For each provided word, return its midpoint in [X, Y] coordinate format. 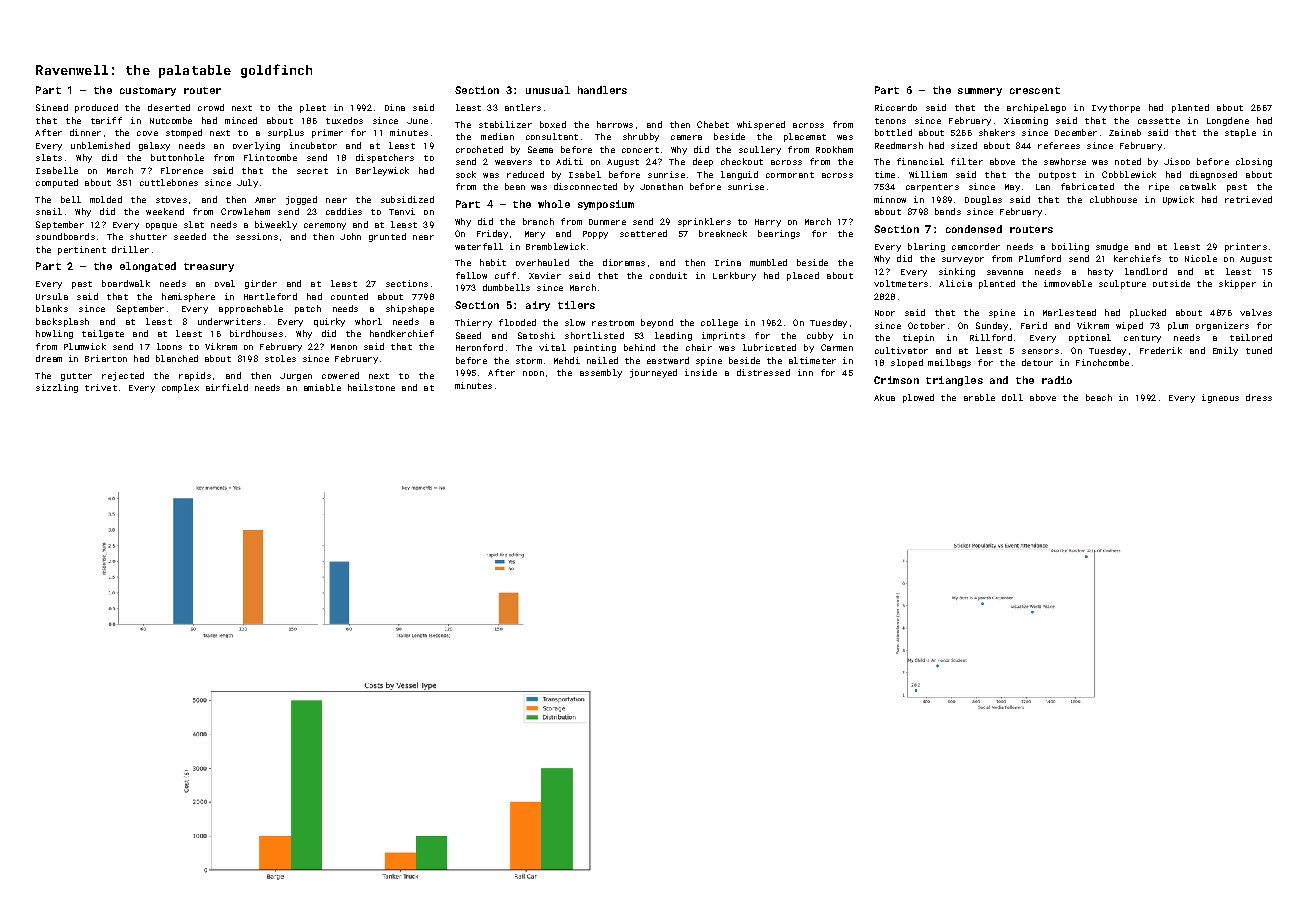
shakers [997, 132]
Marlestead [1069, 312]
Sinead [52, 107]
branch [538, 221]
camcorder [976, 246]
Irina [728, 262]
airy [538, 306]
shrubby [641, 137]
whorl [368, 321]
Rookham [834, 149]
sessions [257, 236]
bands [948, 211]
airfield [227, 387]
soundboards [65, 236]
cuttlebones [169, 182]
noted [1128, 161]
